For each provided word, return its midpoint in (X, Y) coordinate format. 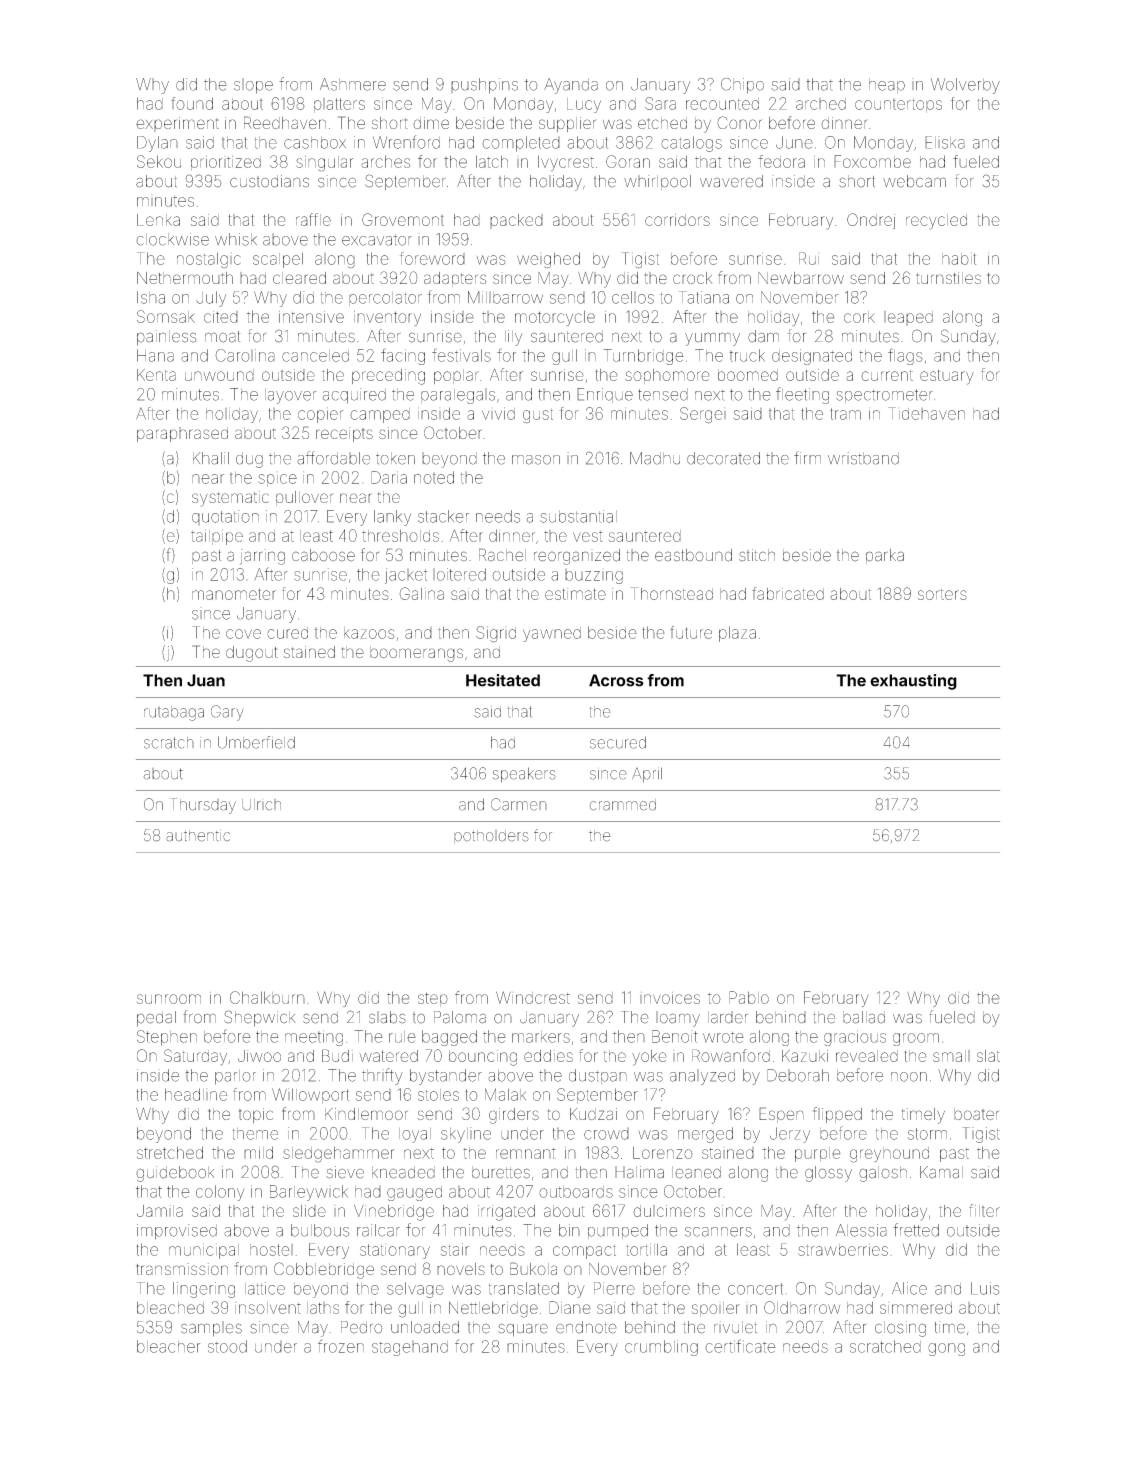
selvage (415, 1290)
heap (887, 85)
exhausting (913, 682)
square (523, 1330)
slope (253, 86)
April (647, 775)
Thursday (203, 806)
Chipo (742, 86)
